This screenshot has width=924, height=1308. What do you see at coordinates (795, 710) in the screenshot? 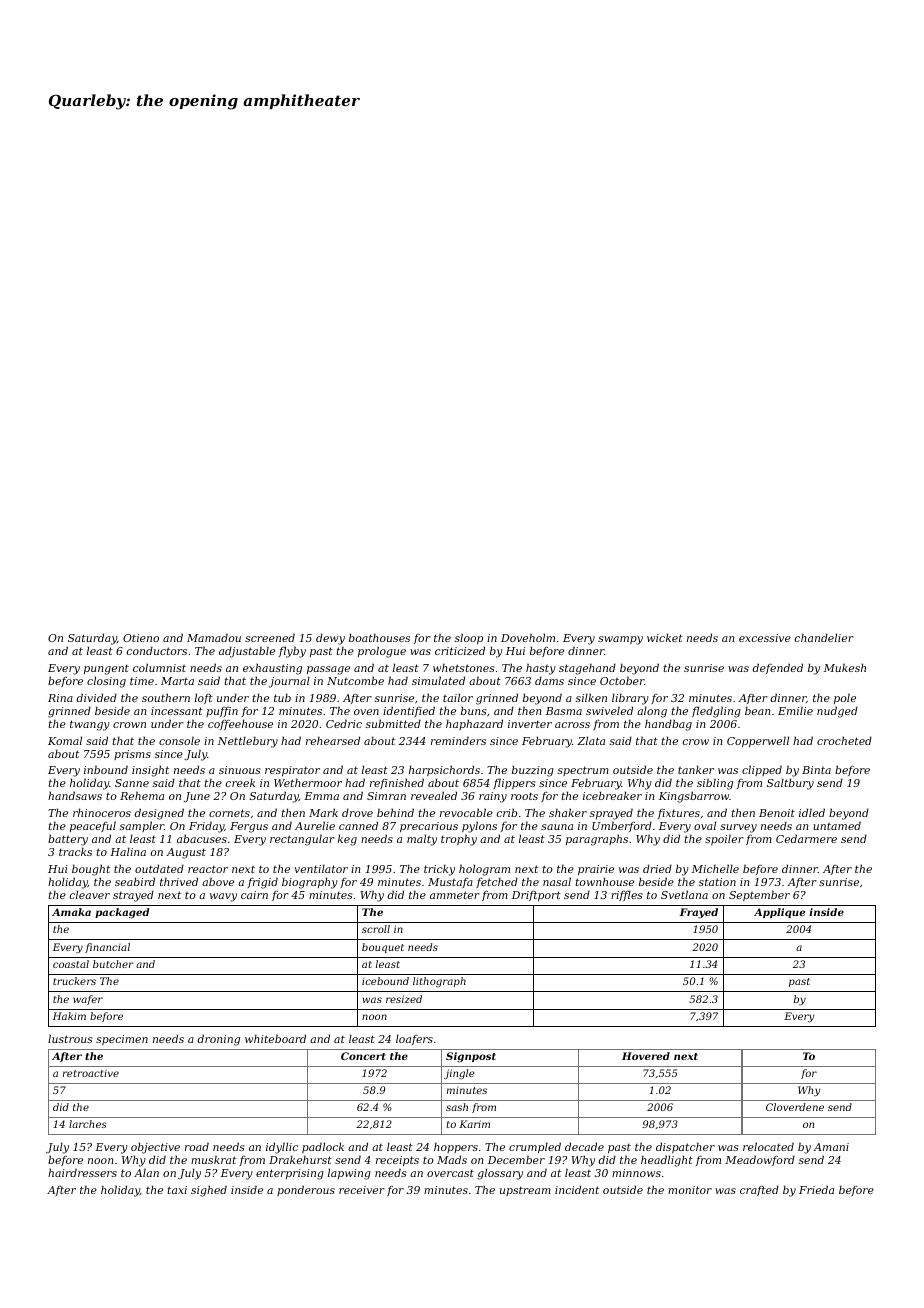
I see `Emilie` at bounding box center [795, 710].
